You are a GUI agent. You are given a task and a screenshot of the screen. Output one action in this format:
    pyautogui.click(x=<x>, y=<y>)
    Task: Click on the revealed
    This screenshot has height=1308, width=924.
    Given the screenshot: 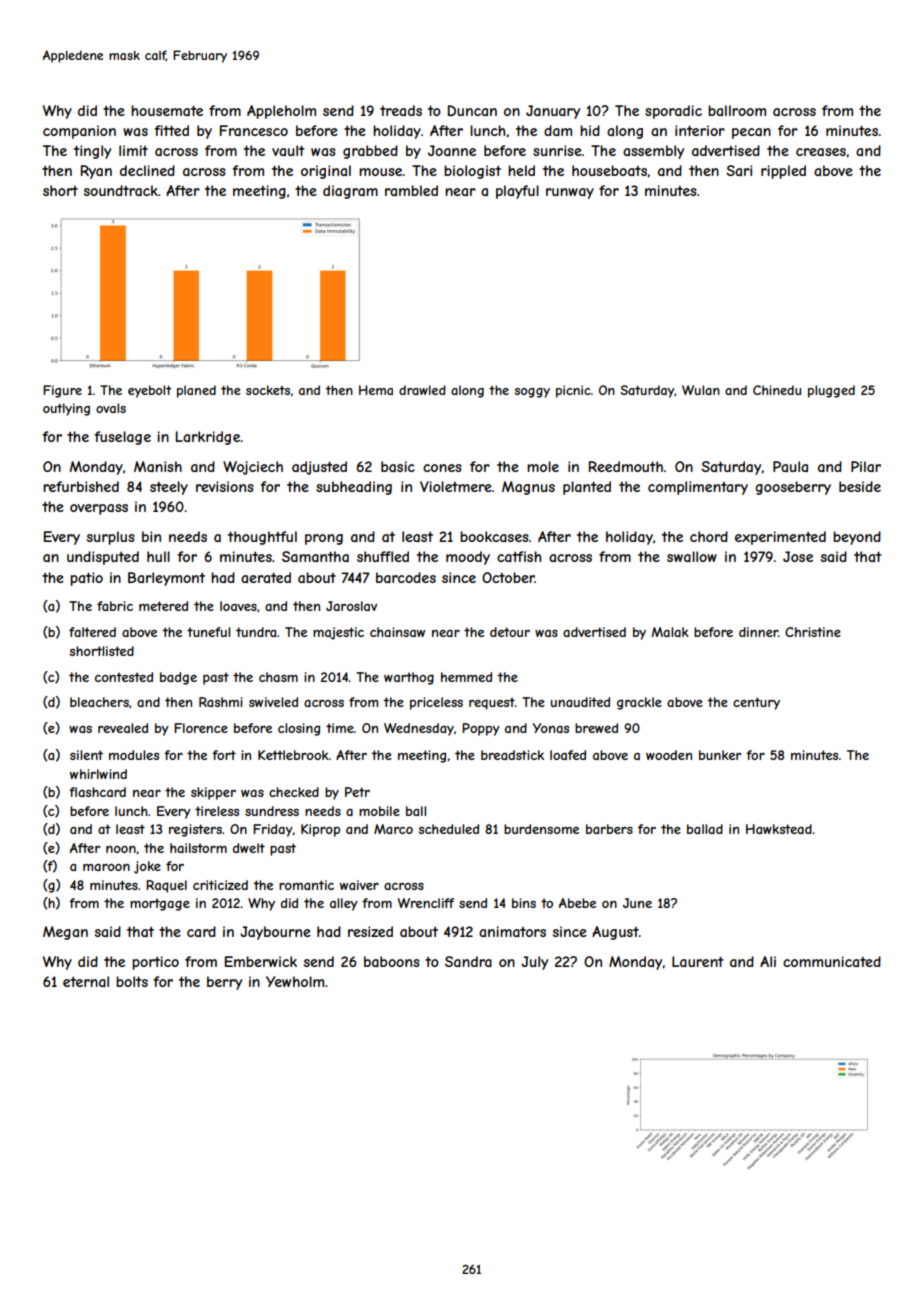 What is the action you would take?
    pyautogui.click(x=123, y=728)
